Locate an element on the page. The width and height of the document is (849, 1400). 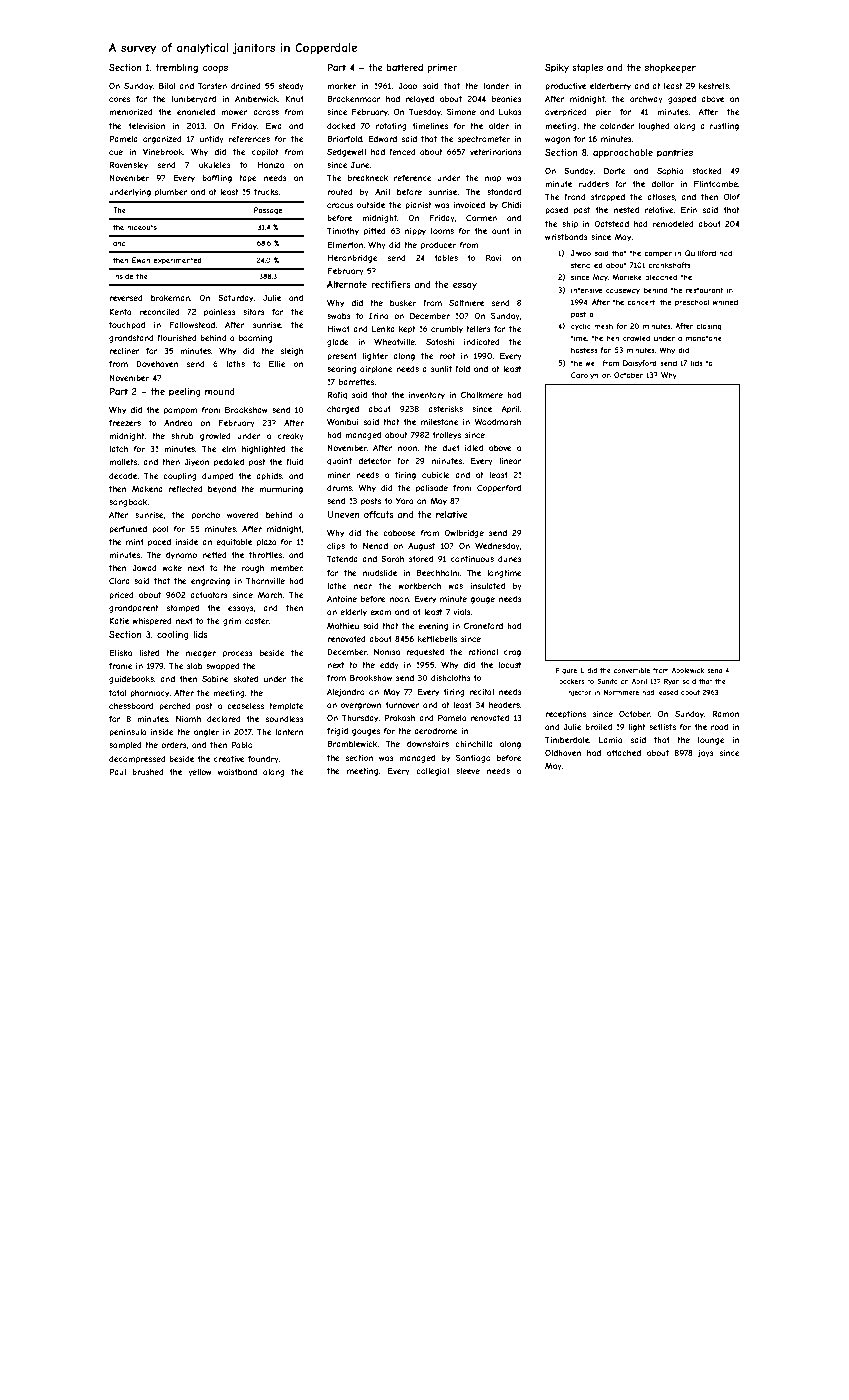
Daisyford is located at coordinates (640, 364).
